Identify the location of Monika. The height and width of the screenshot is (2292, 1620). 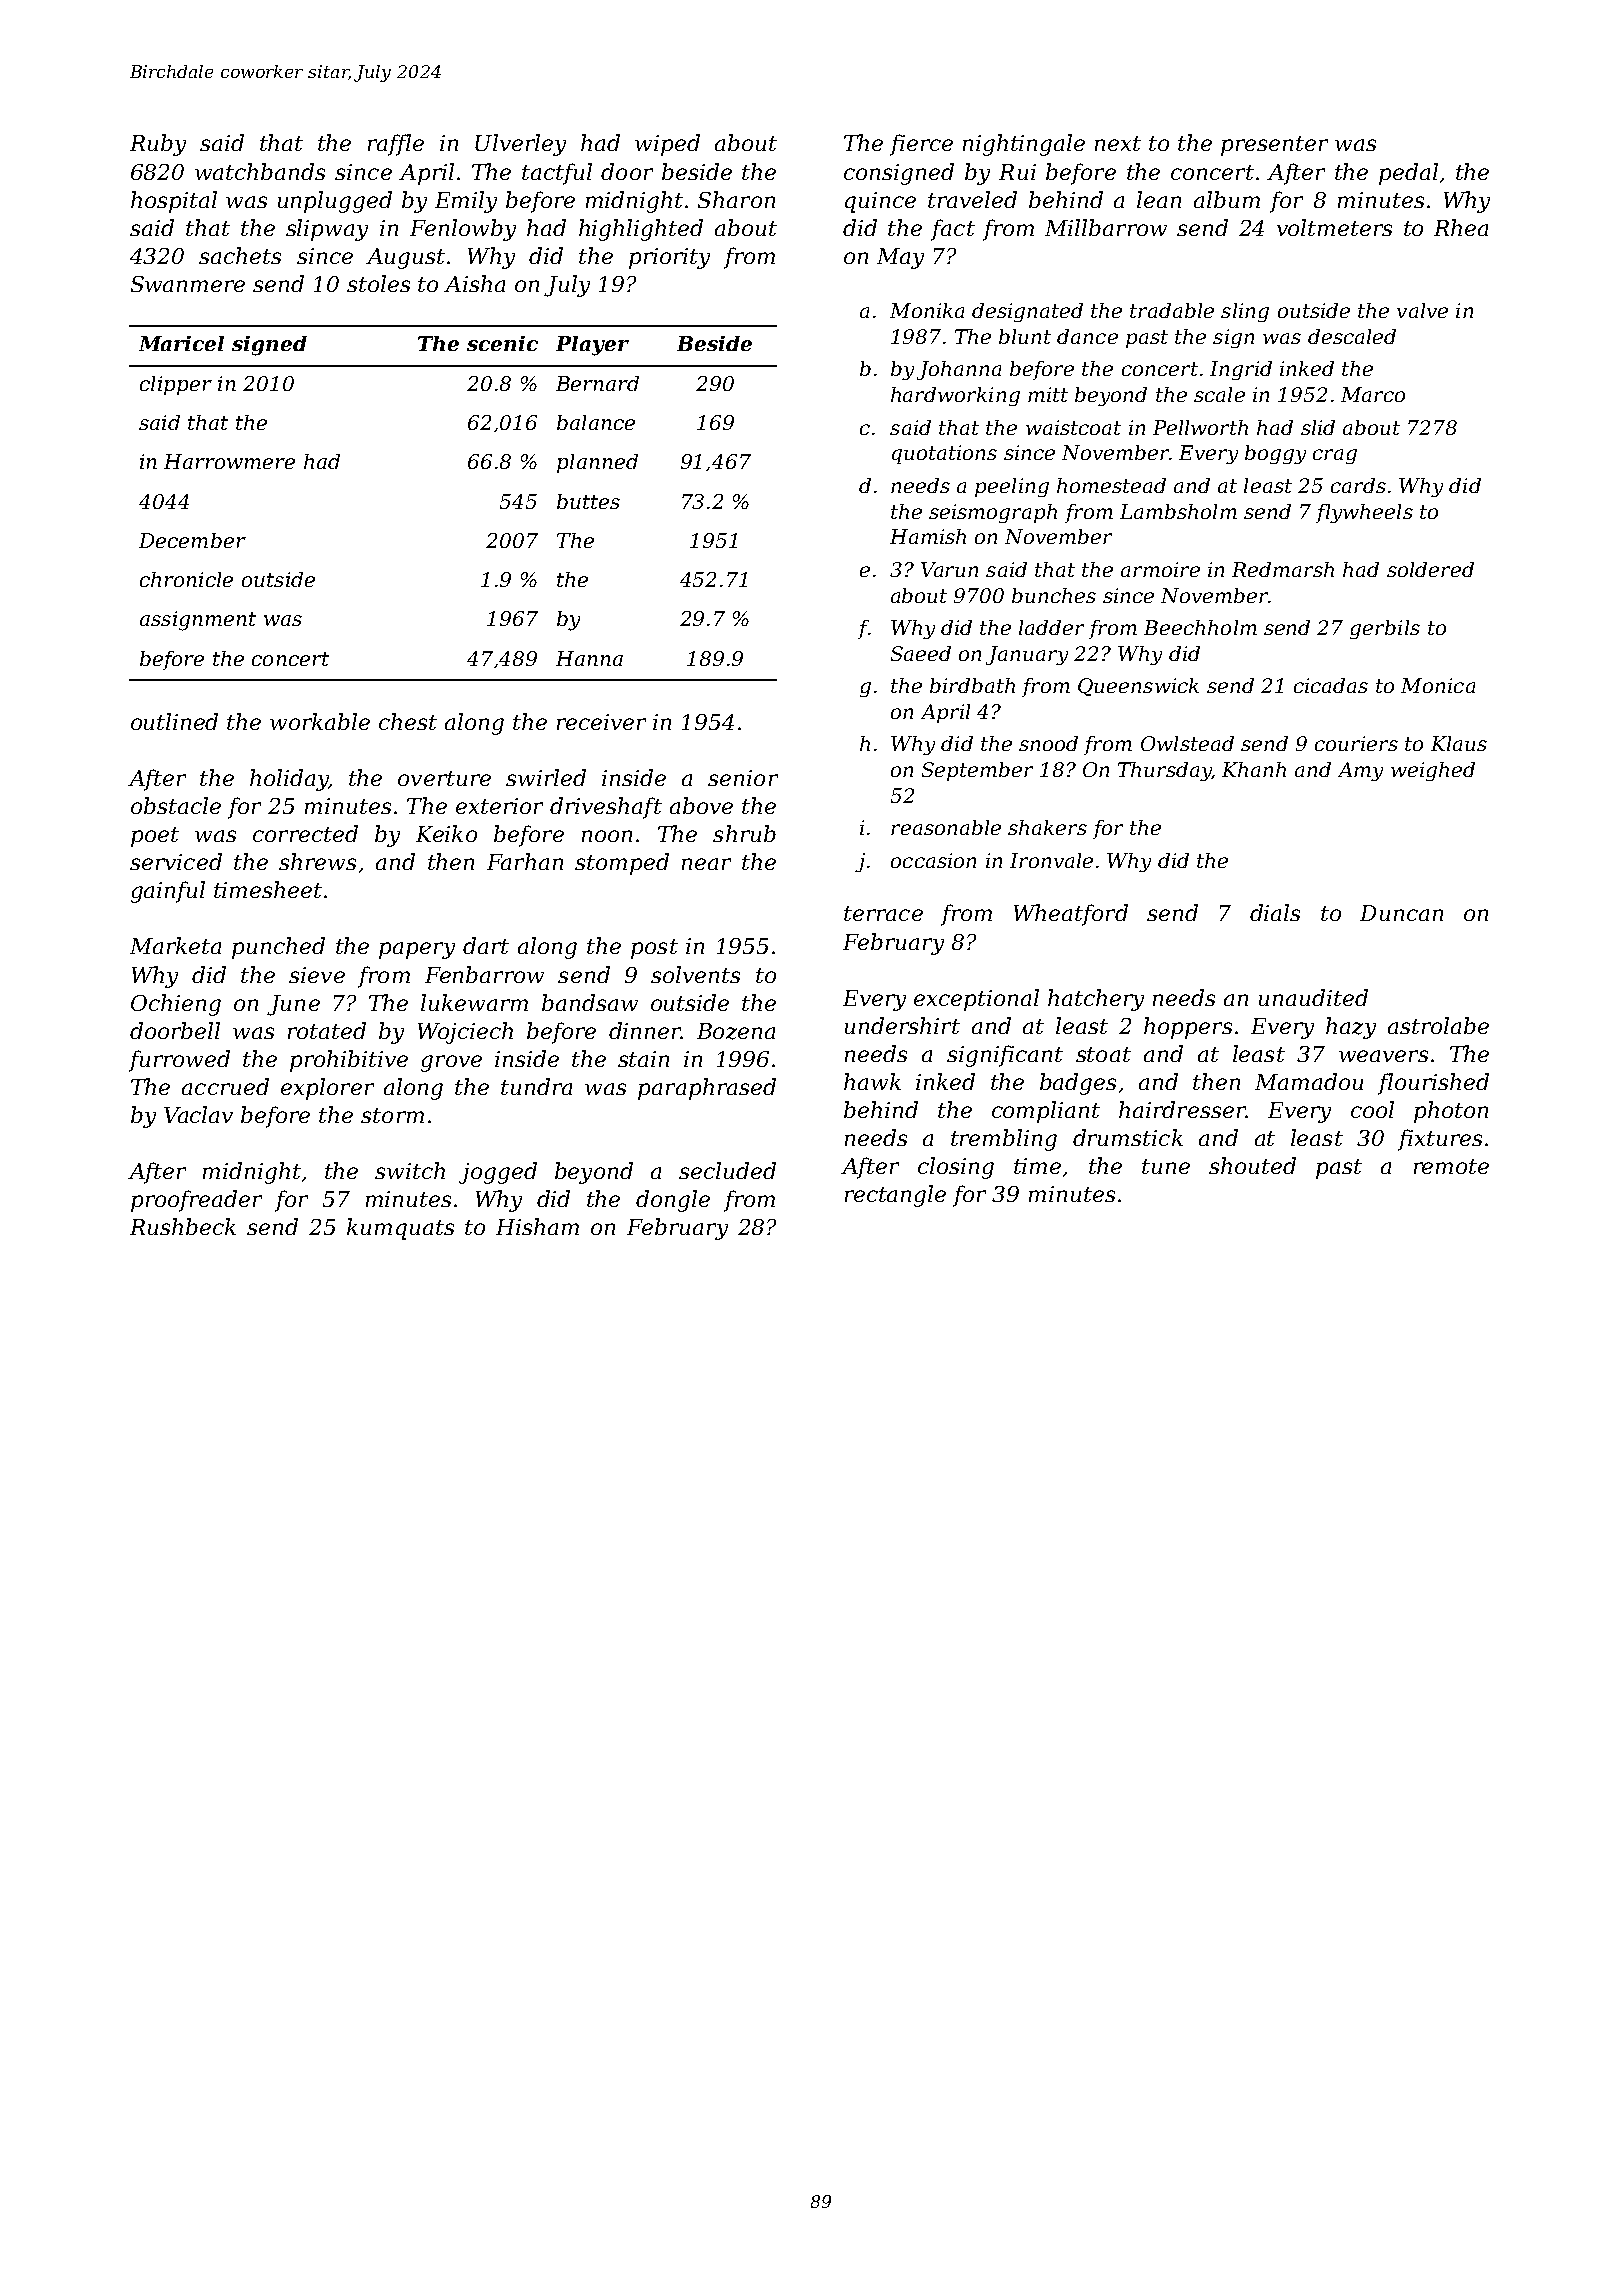
(927, 310).
